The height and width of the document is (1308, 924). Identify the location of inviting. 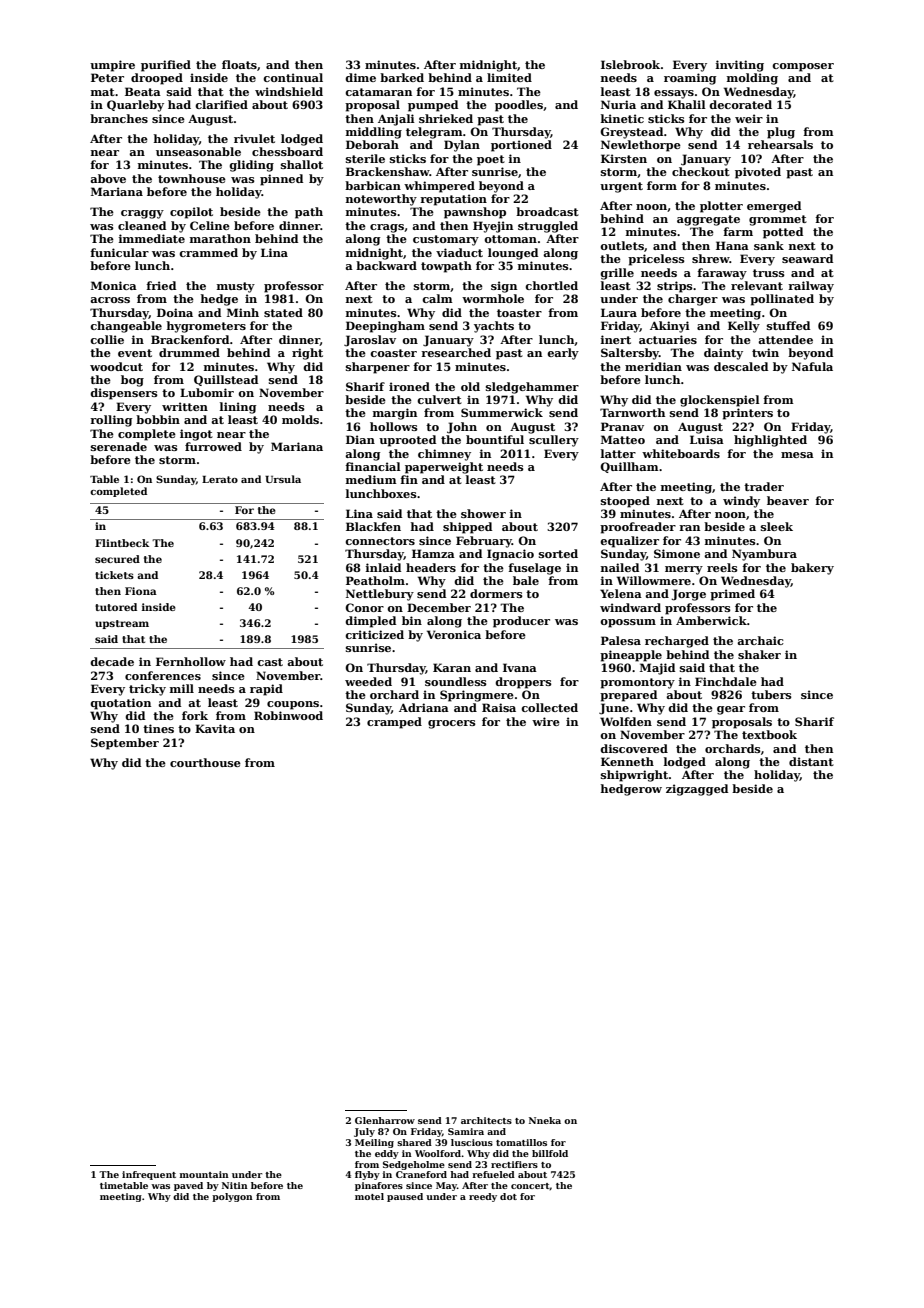
(740, 66).
